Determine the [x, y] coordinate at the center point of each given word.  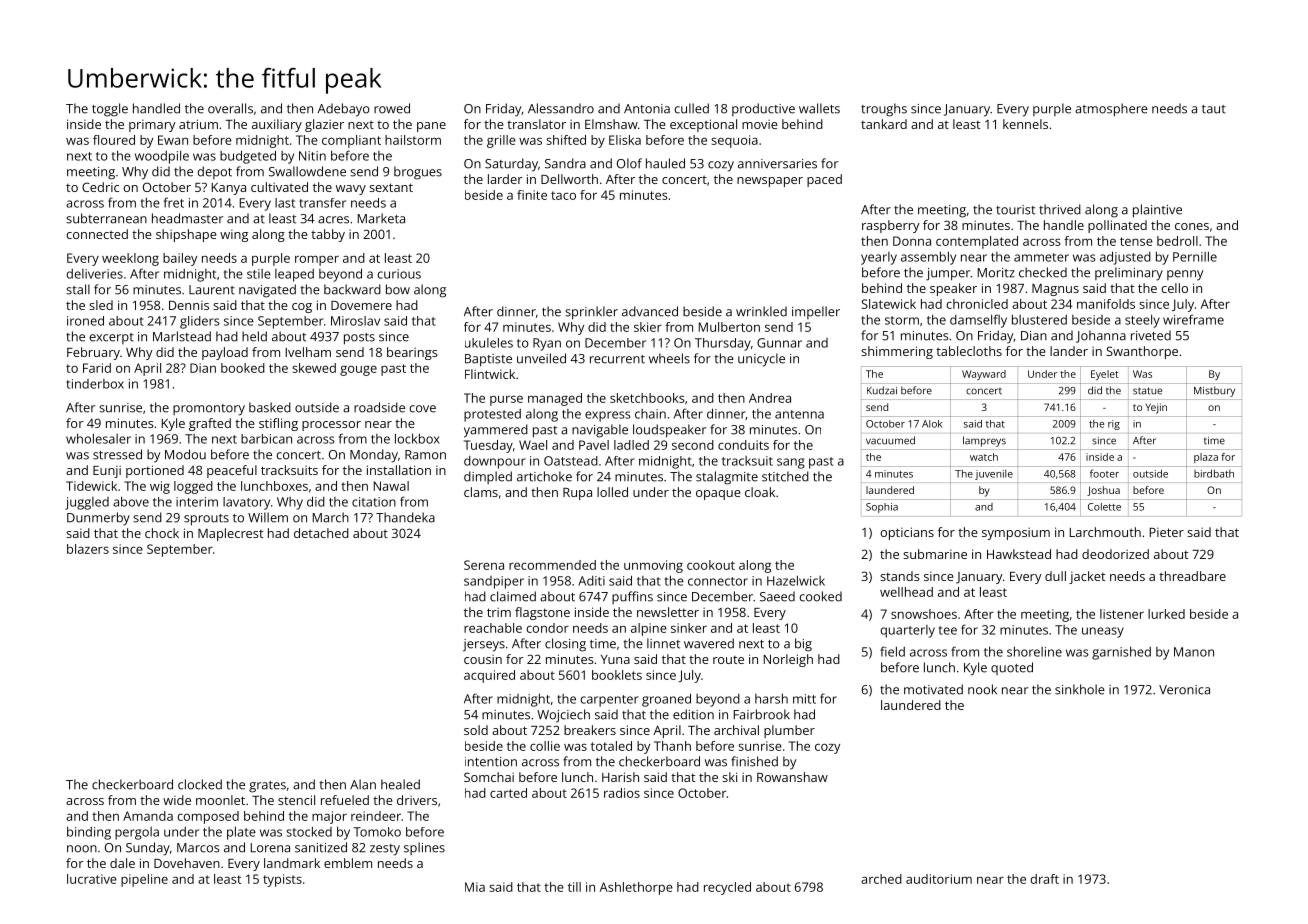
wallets [819, 108]
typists [282, 880]
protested [492, 415]
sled [101, 305]
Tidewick [91, 486]
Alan [363, 784]
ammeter [1041, 257]
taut [1214, 109]
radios [622, 793]
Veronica [1184, 690]
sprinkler [591, 313]
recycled [727, 888]
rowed [392, 108]
